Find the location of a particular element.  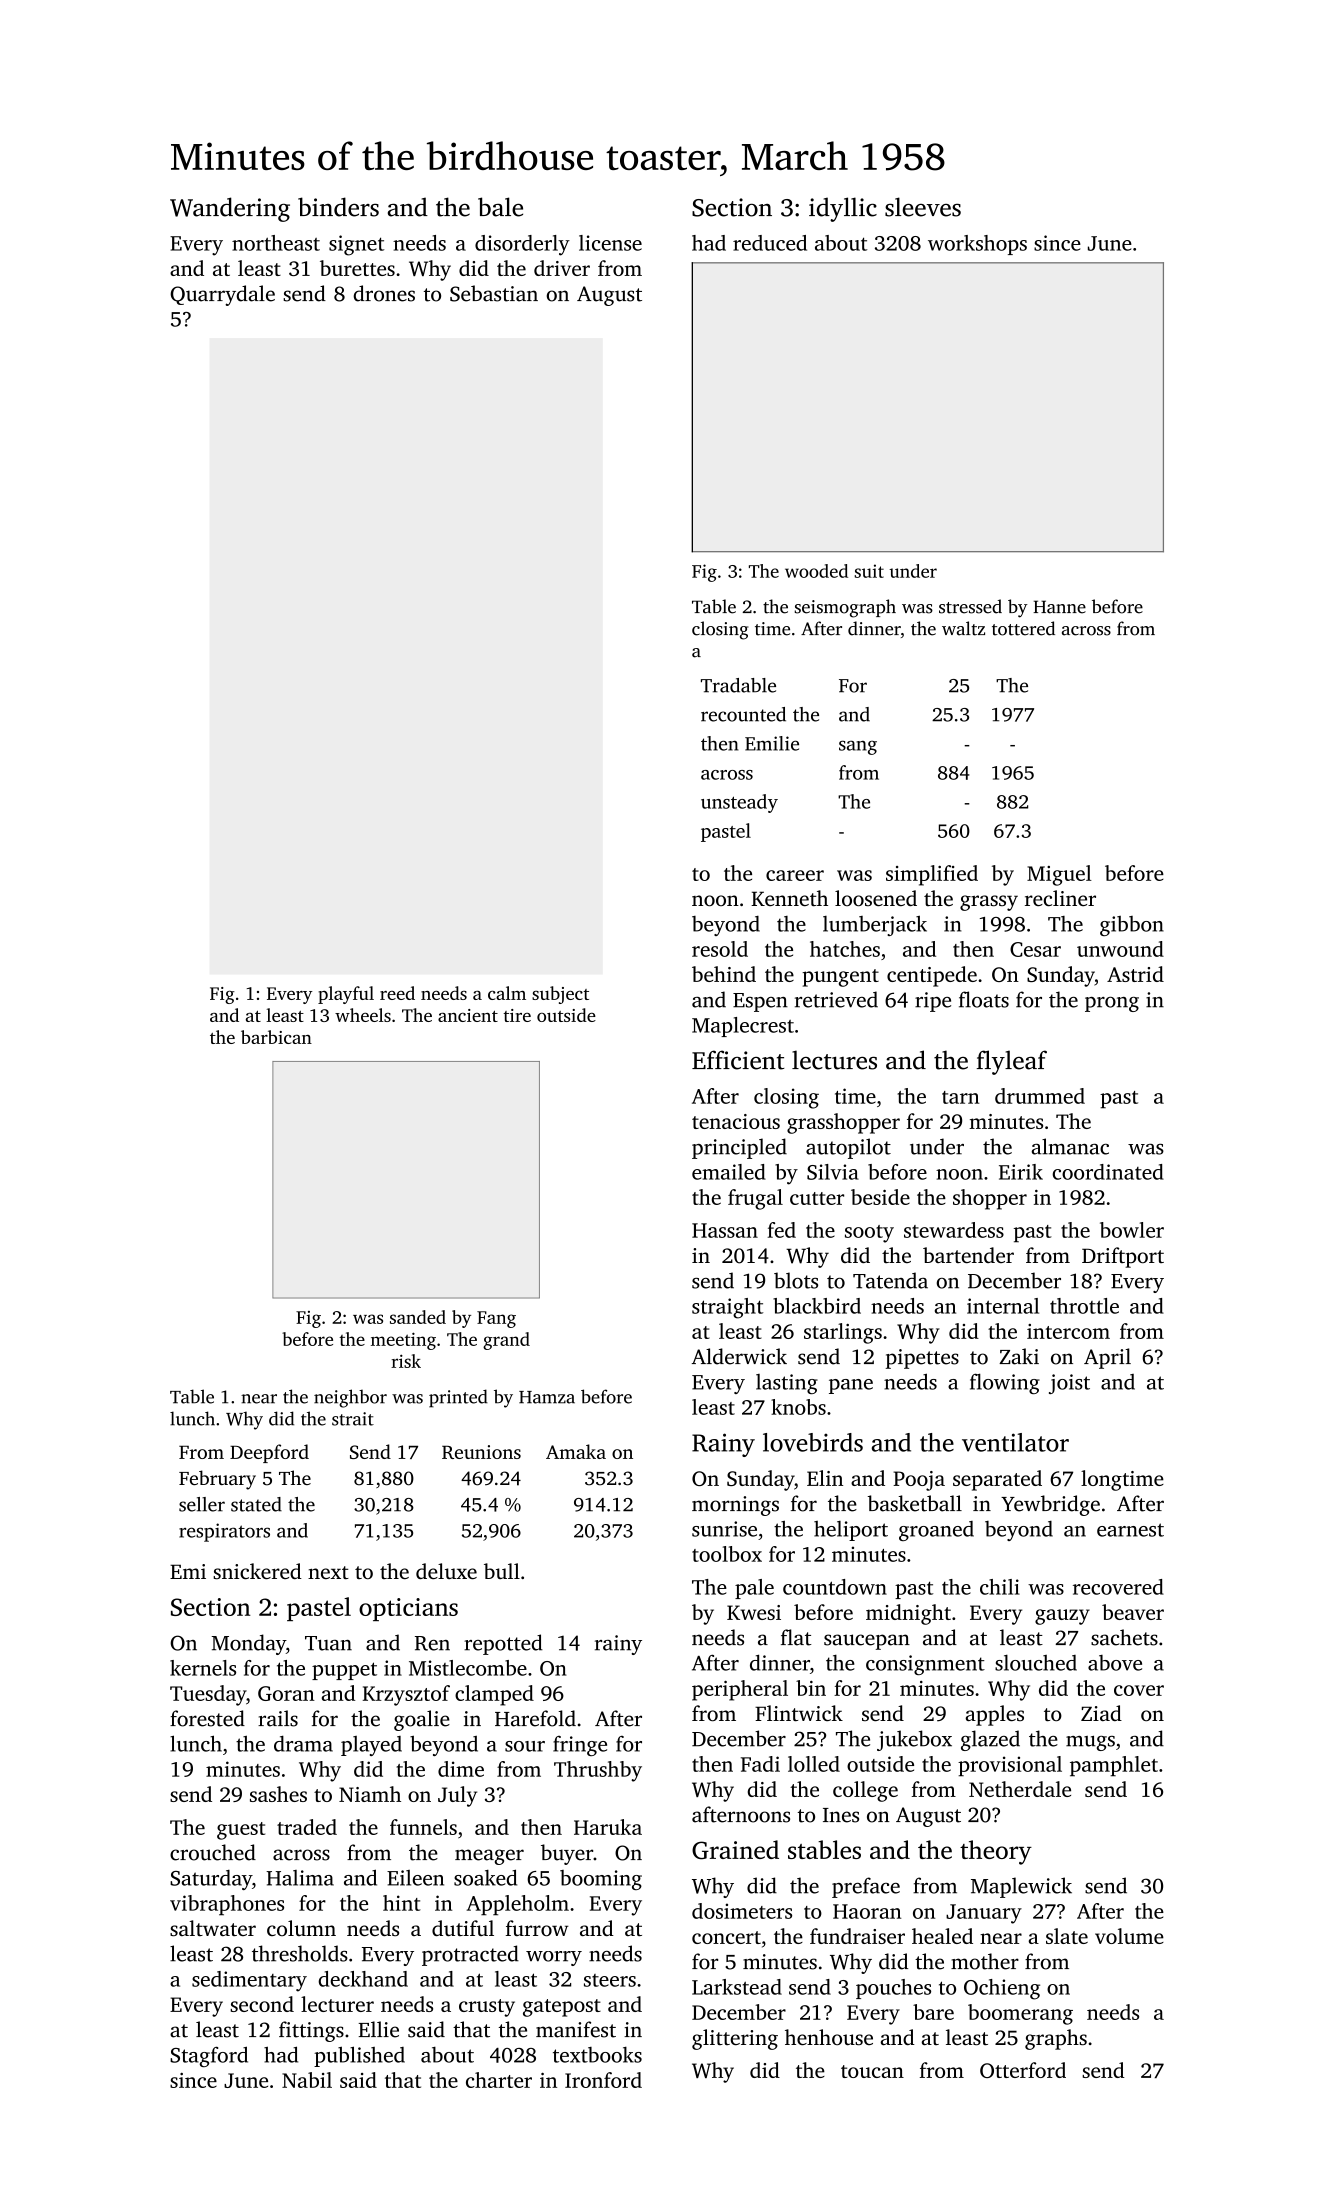

Tradable is located at coordinates (738, 685).
